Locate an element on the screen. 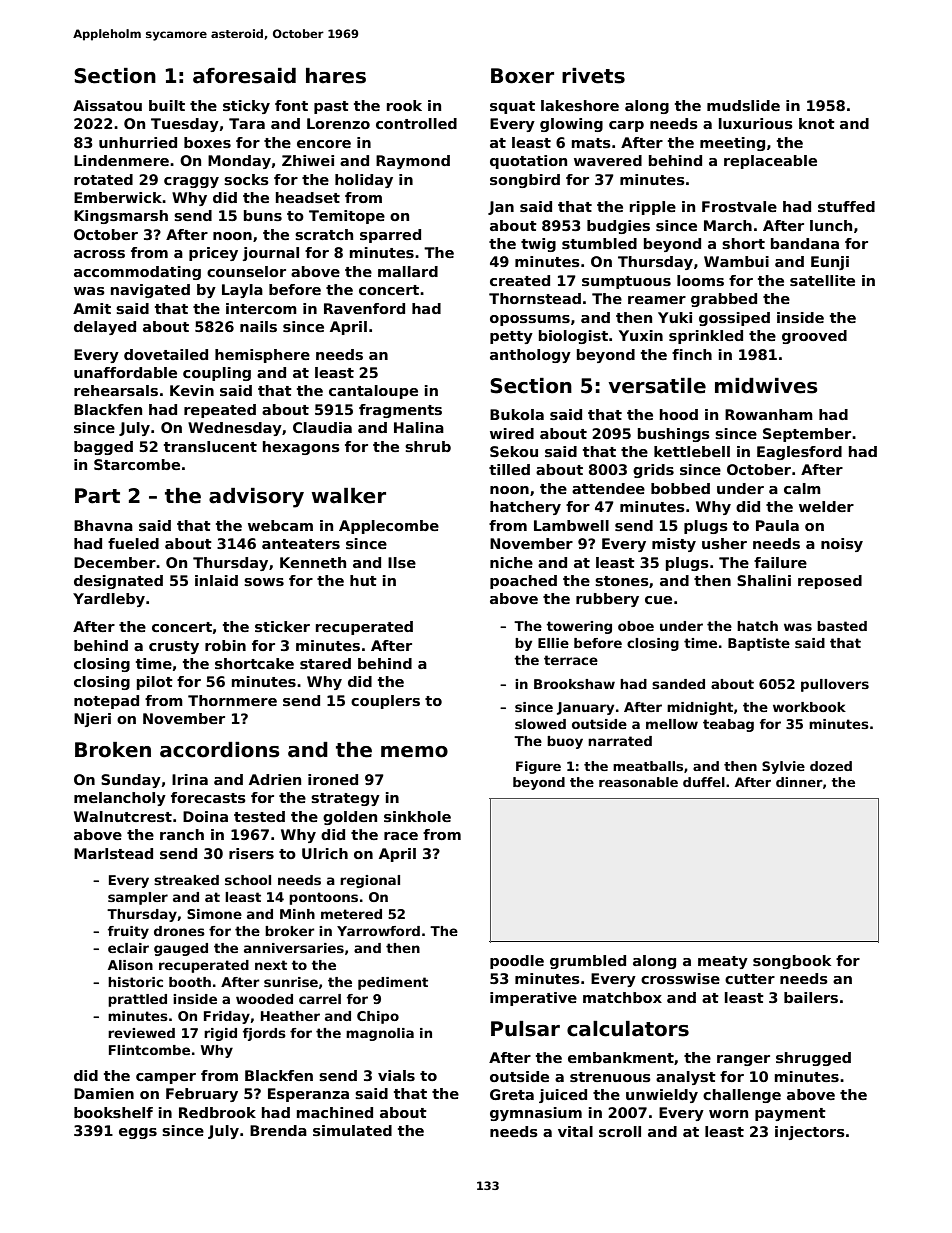 Image resolution: width=952 pixels, height=1233 pixels. niche is located at coordinates (511, 562).
